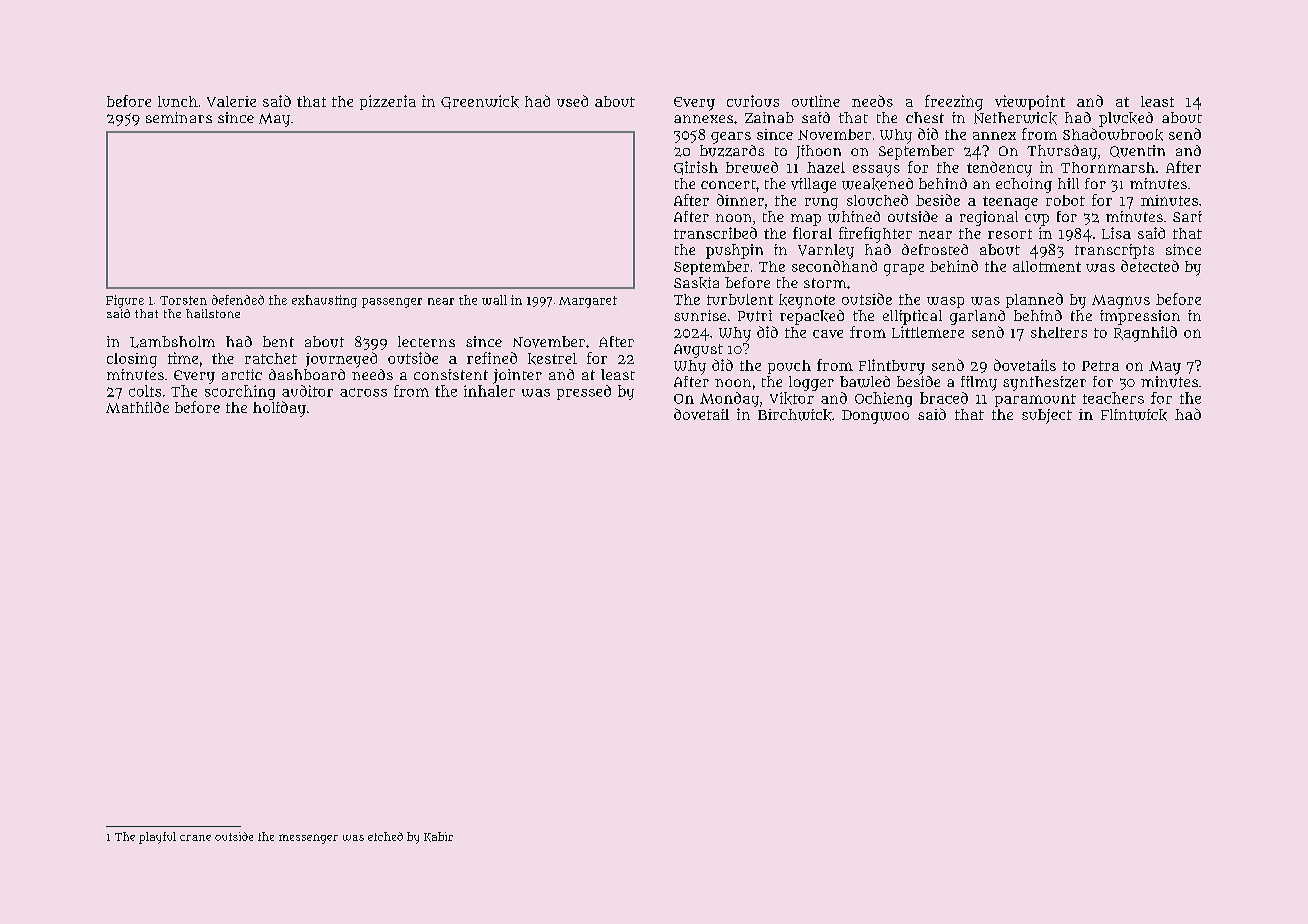  I want to click on tendency, so click(999, 169).
